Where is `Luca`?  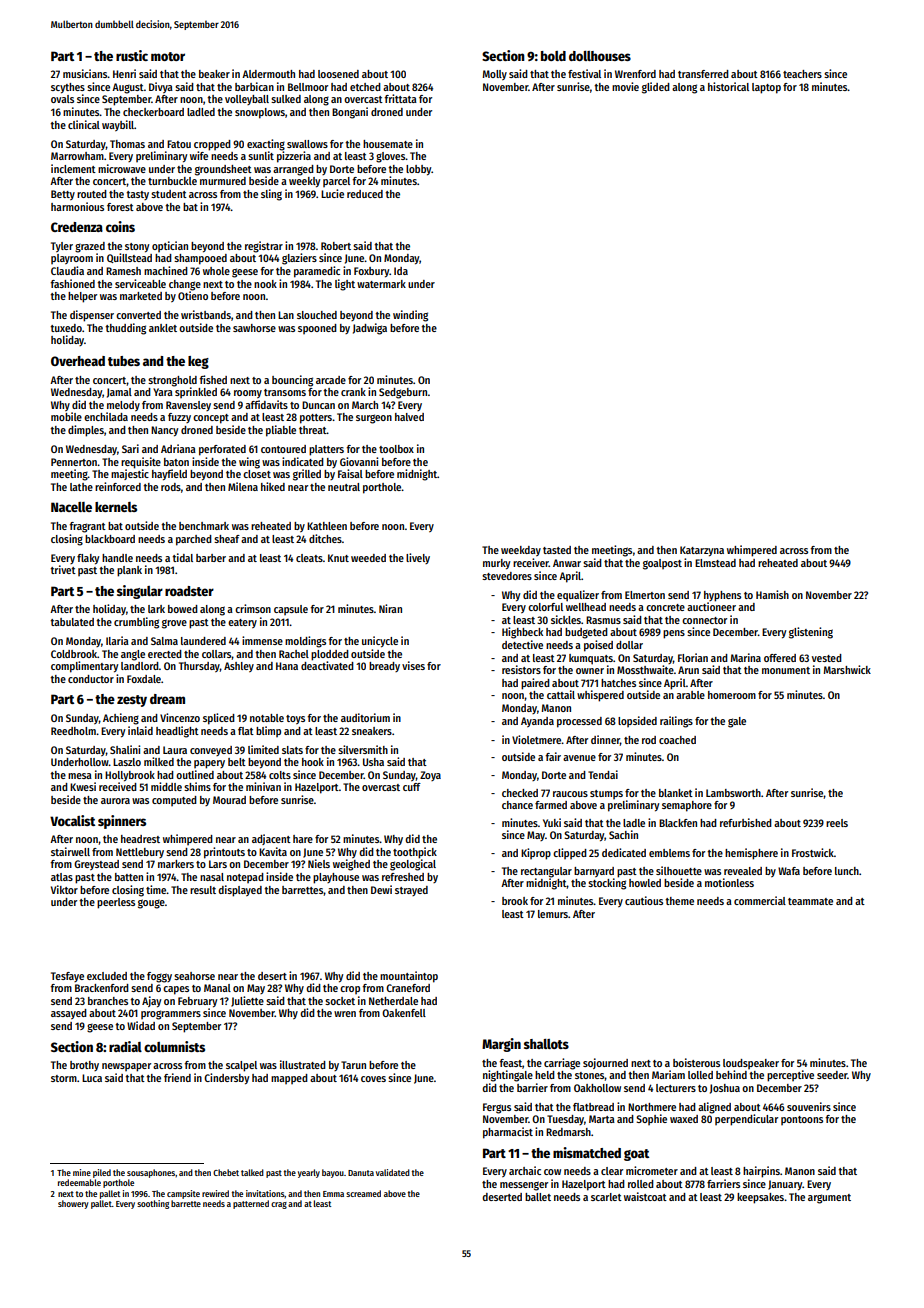
Luca is located at coordinates (92, 1078).
